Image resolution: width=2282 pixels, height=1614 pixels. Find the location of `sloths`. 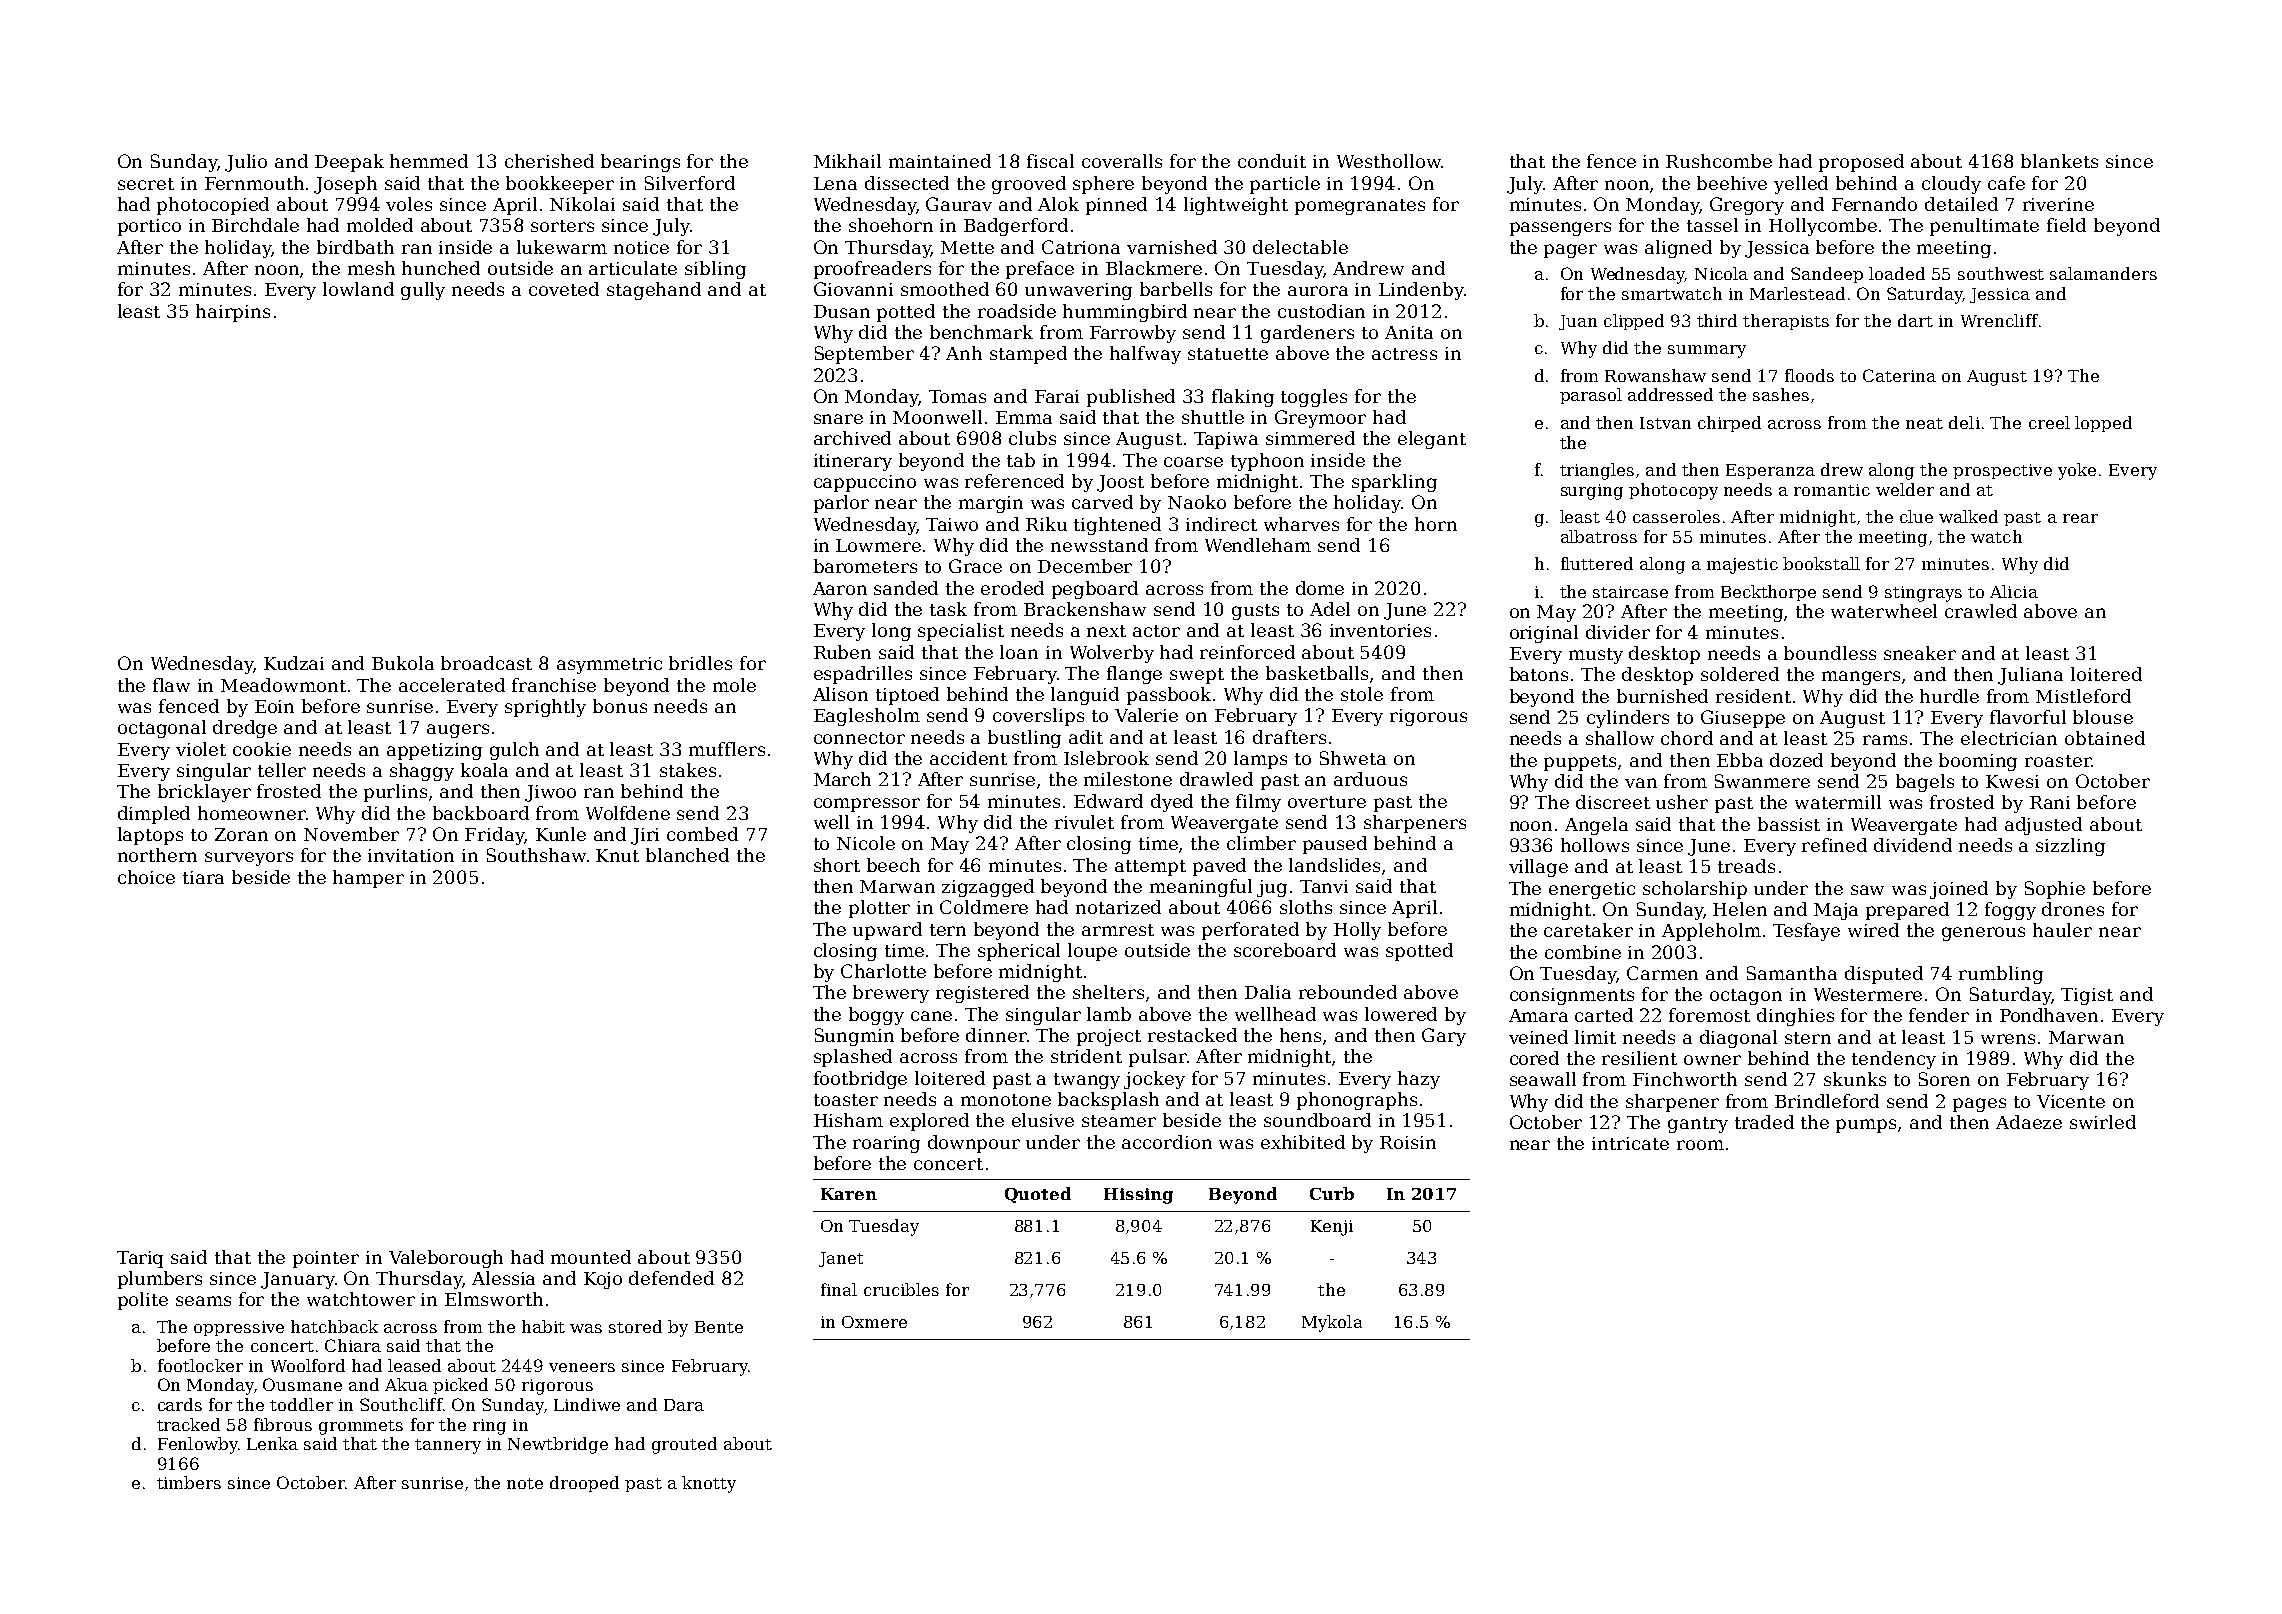

sloths is located at coordinates (1306, 907).
